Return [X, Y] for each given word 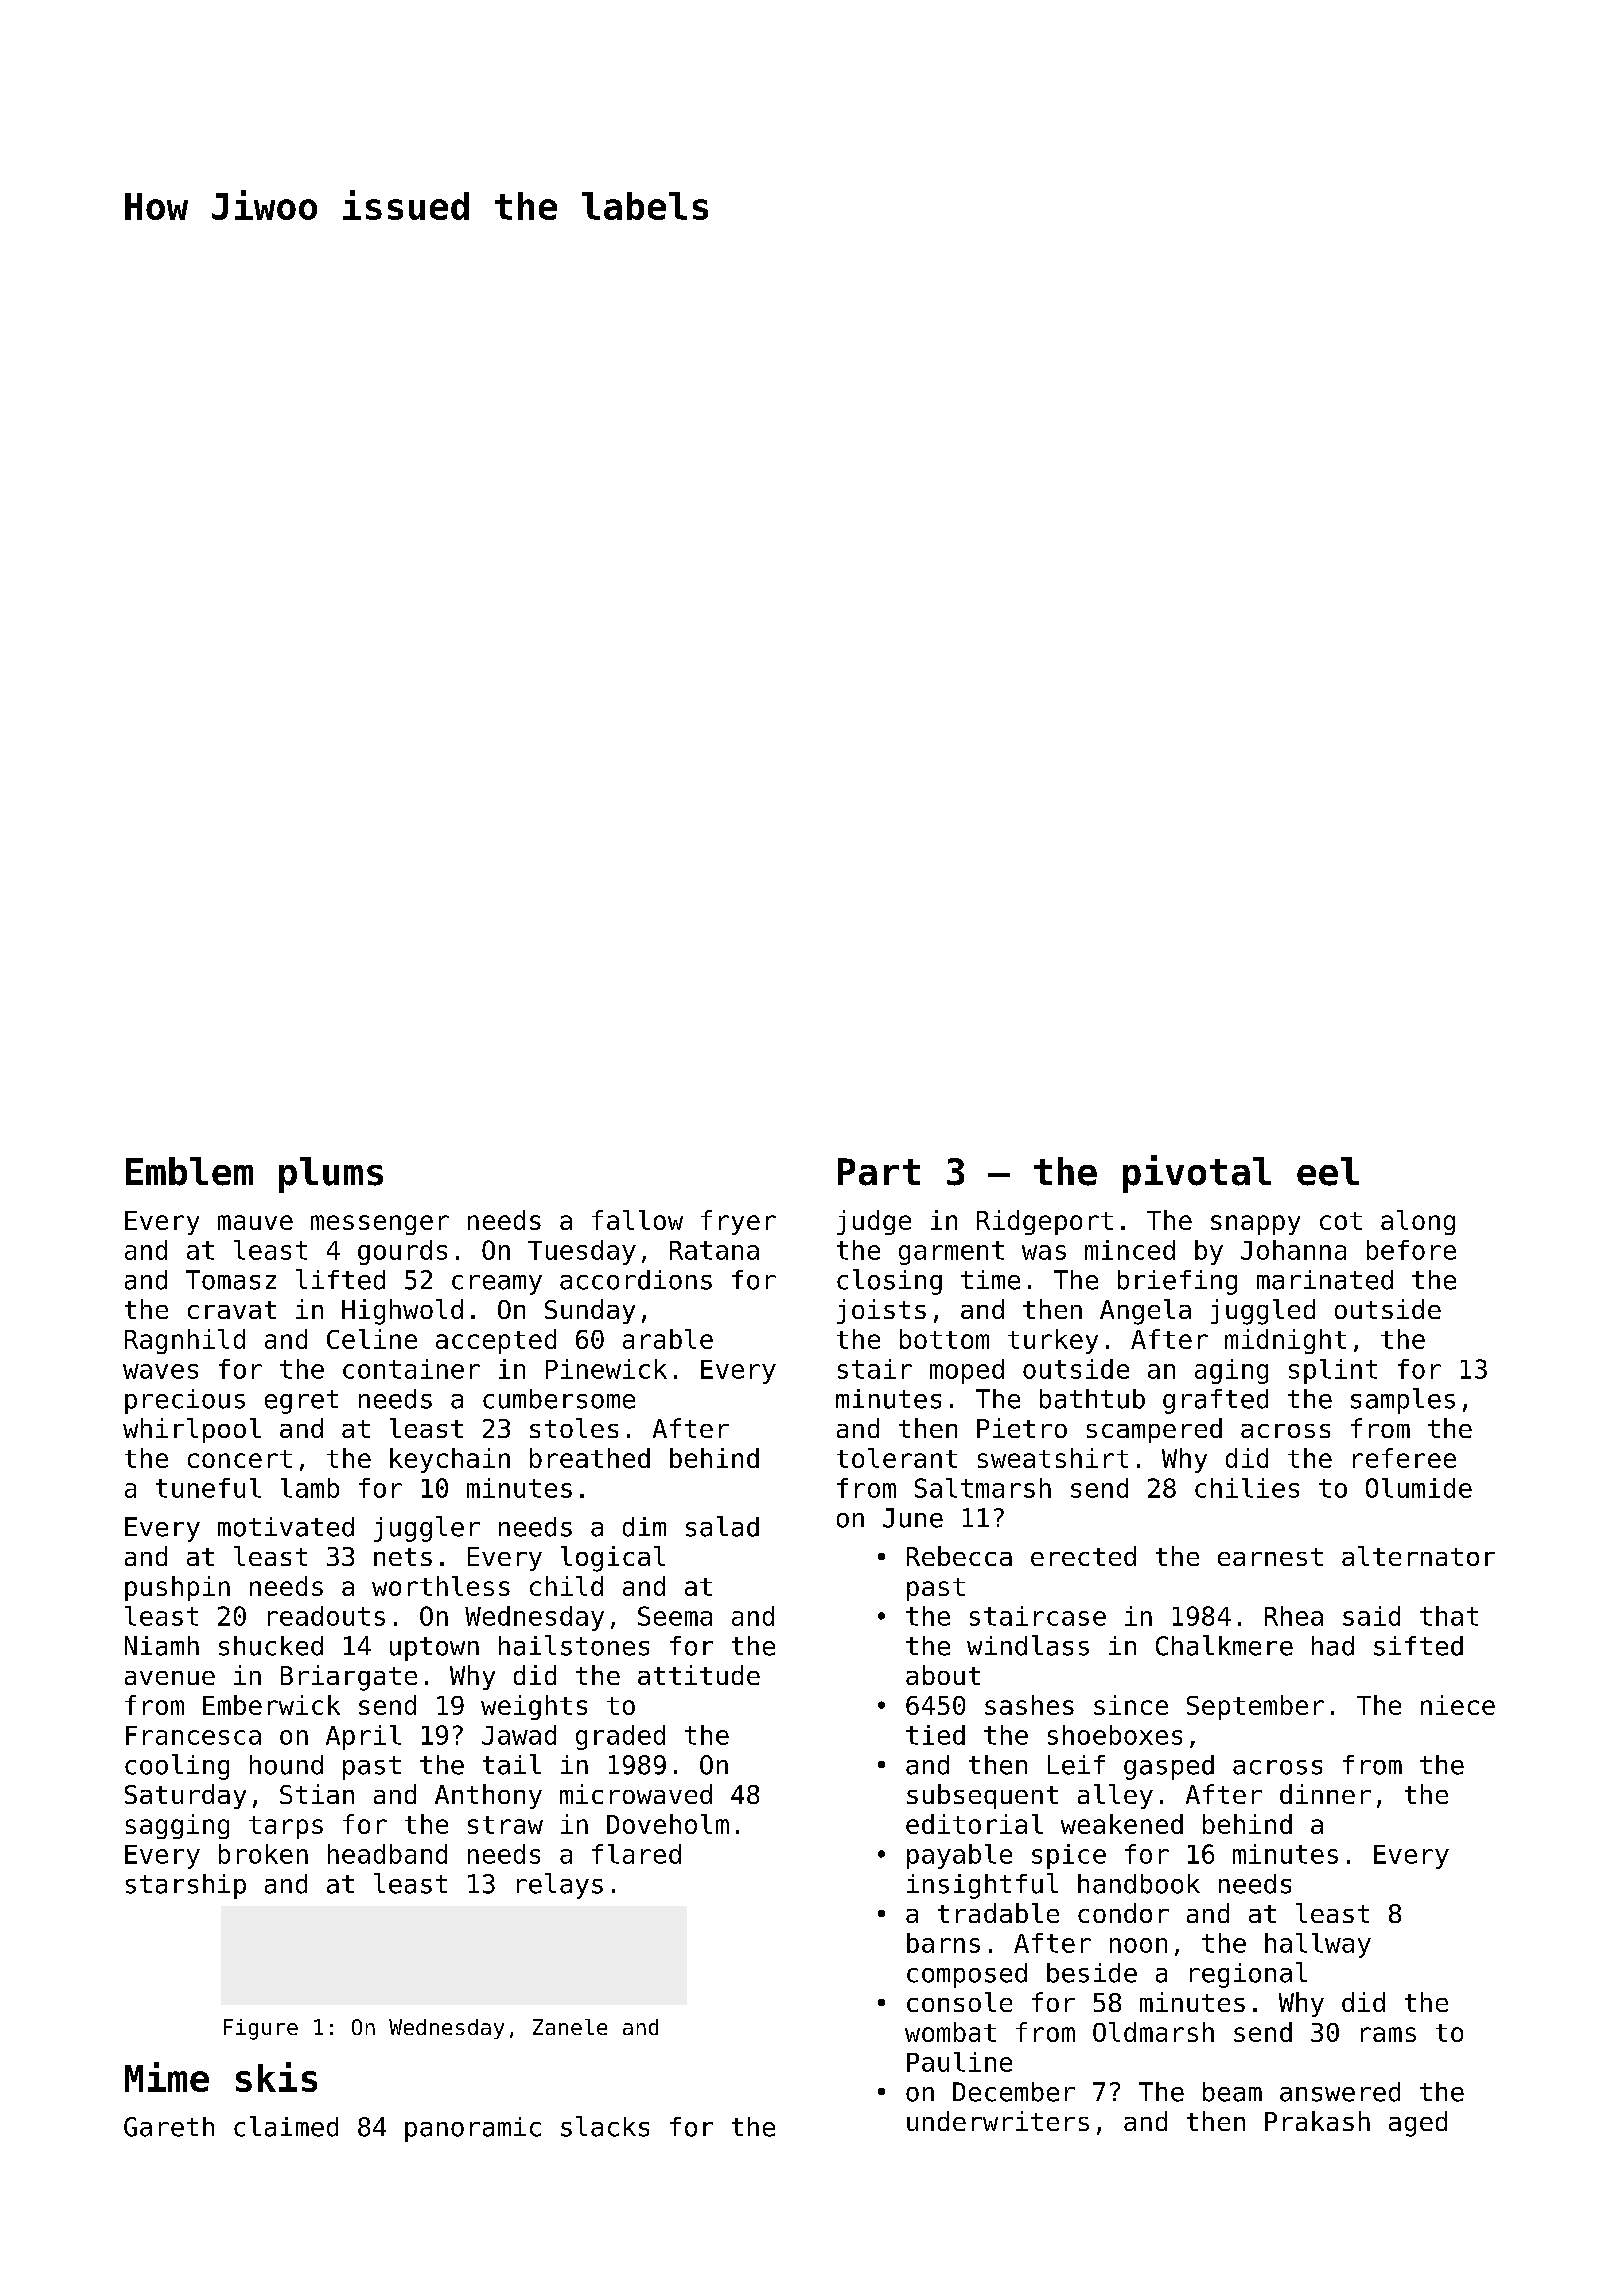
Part [879, 1172]
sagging [177, 1826]
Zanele [570, 2027]
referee [1404, 1458]
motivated [286, 1527]
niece [1458, 1705]
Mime [167, 2077]
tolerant [897, 1458]
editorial [974, 1824]
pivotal [1197, 1174]
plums [331, 1175]
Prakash [1317, 2121]
